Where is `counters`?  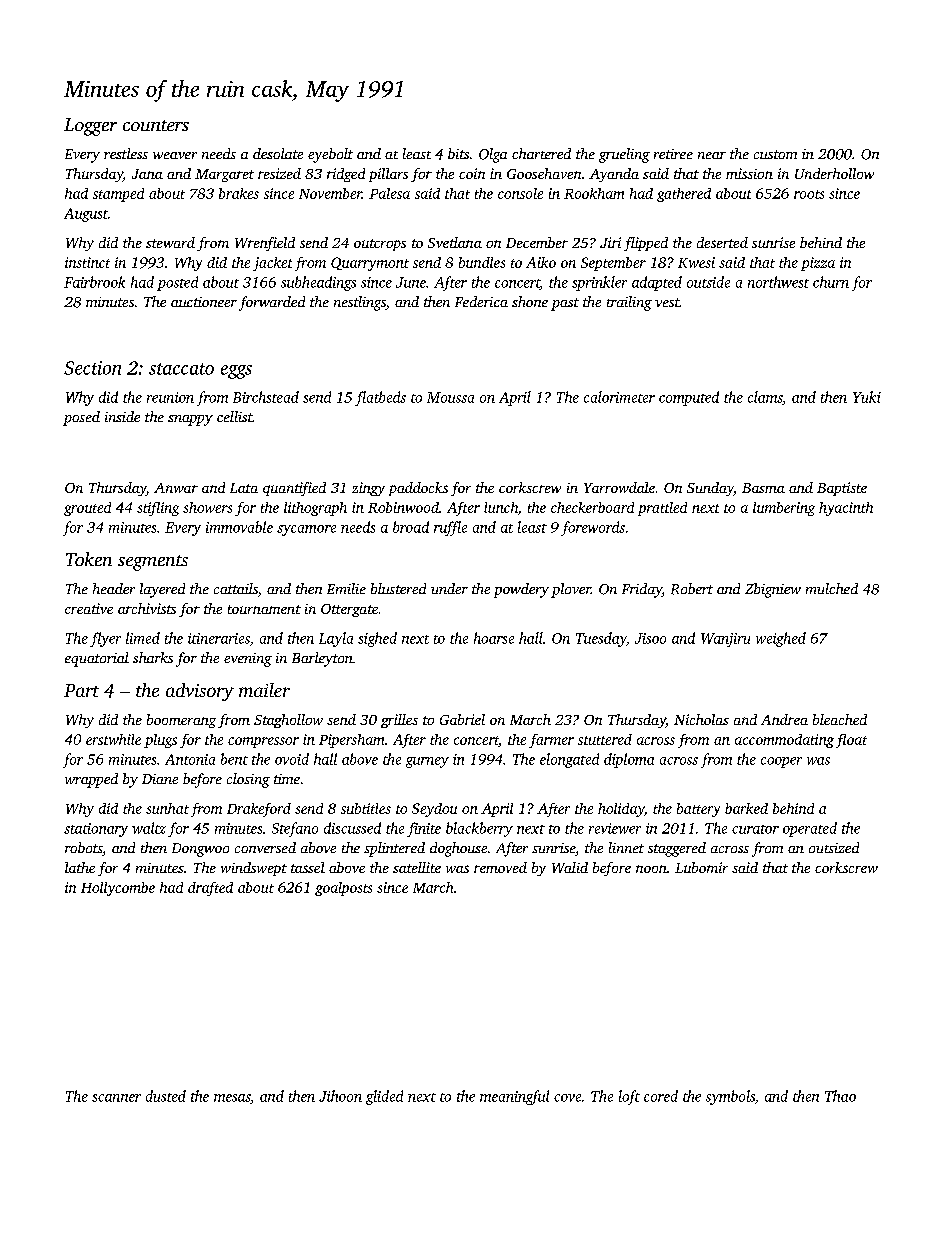 counters is located at coordinates (156, 125).
